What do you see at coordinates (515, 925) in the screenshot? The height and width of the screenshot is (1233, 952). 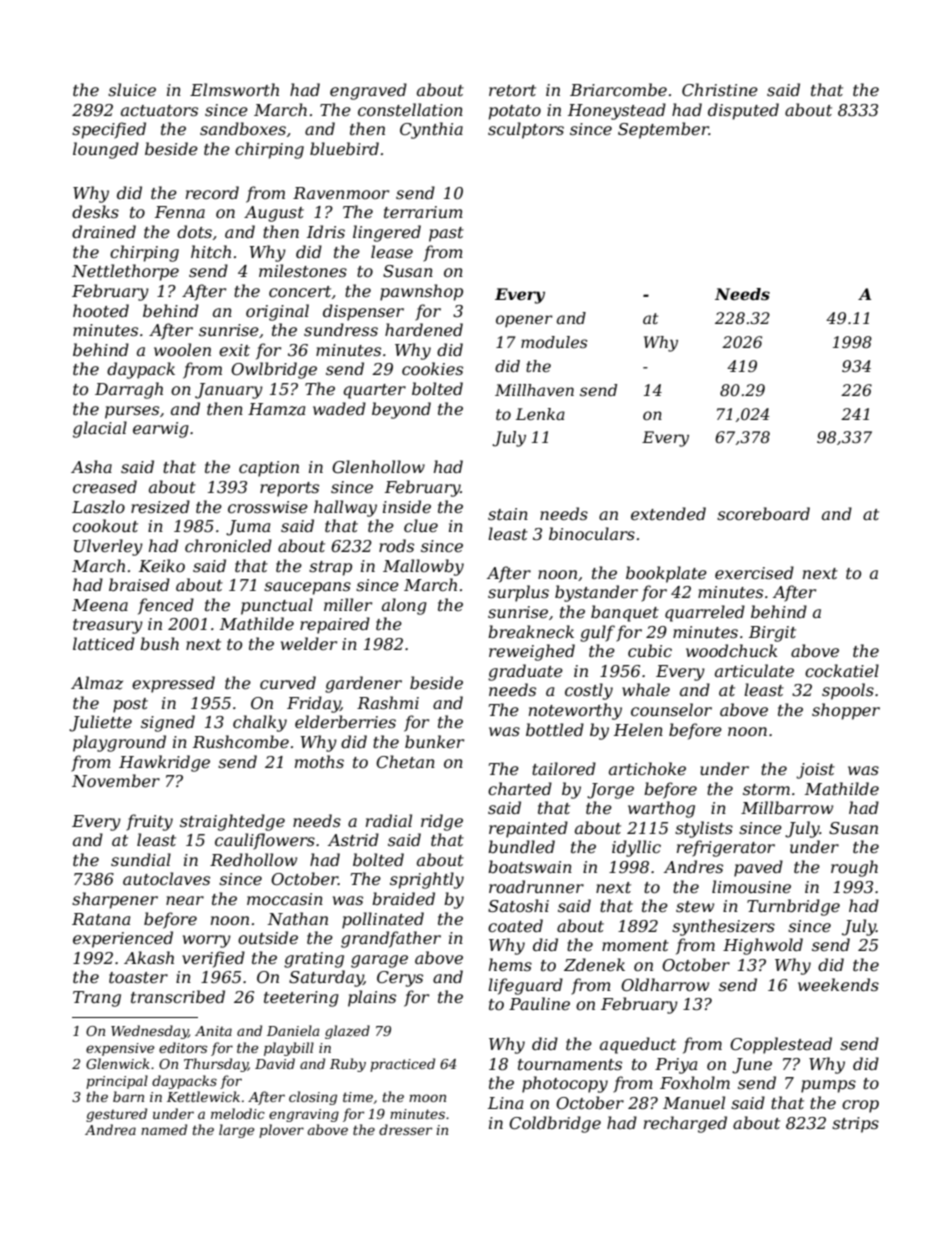 I see `coated` at bounding box center [515, 925].
